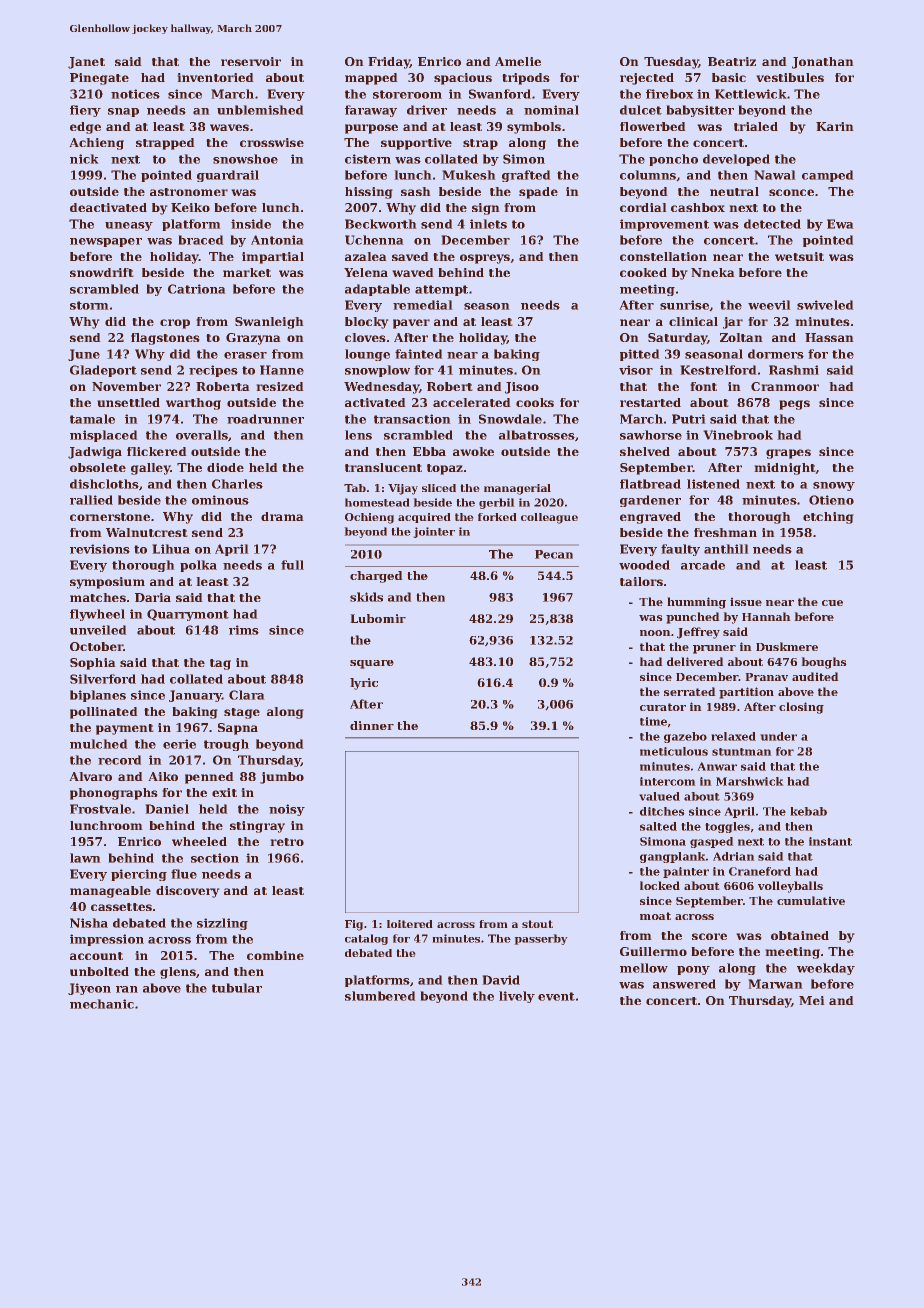 The height and width of the image is (1308, 924). What do you see at coordinates (215, 77) in the image?
I see `inventoried` at bounding box center [215, 77].
